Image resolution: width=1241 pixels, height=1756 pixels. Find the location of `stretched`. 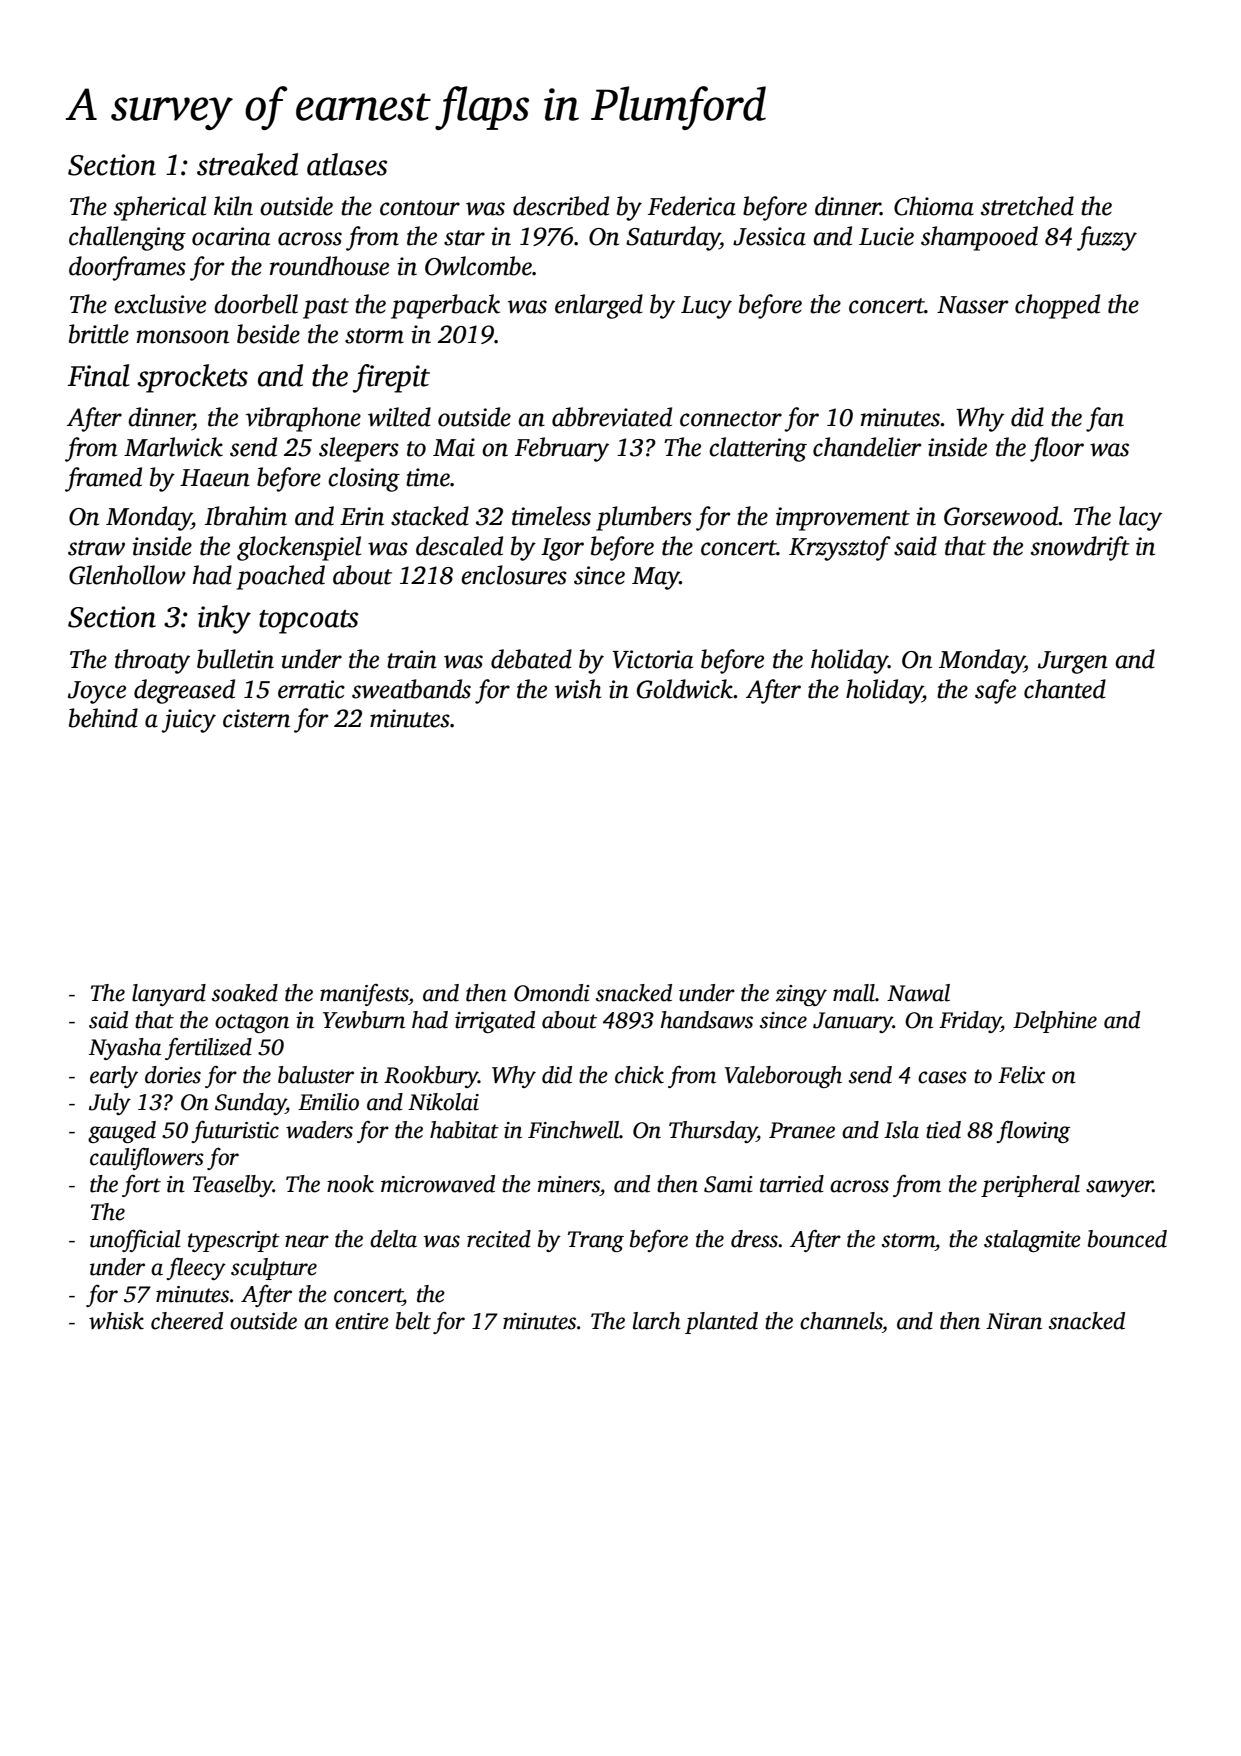

stretched is located at coordinates (1027, 206).
